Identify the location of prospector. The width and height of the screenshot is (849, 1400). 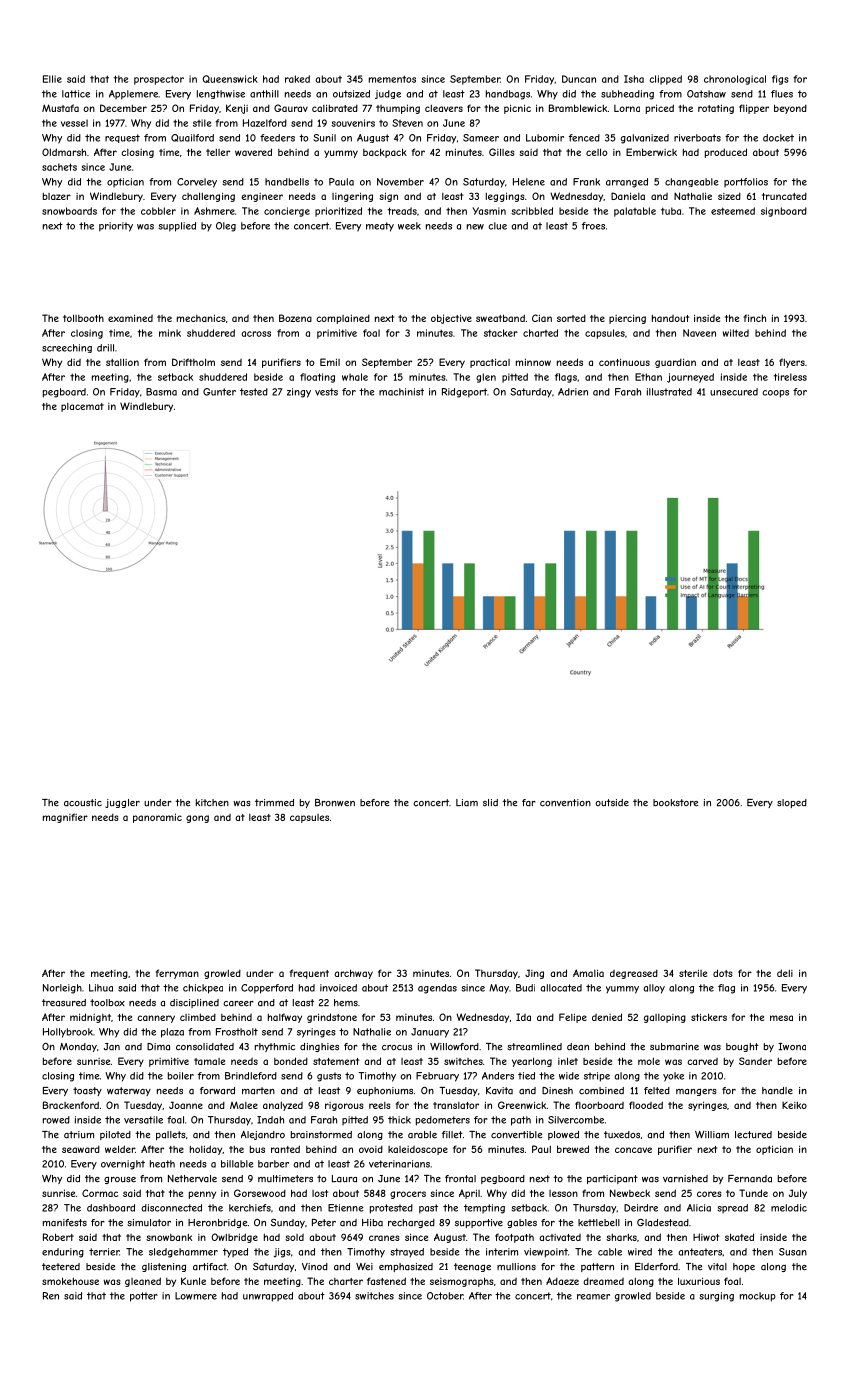
(159, 80).
